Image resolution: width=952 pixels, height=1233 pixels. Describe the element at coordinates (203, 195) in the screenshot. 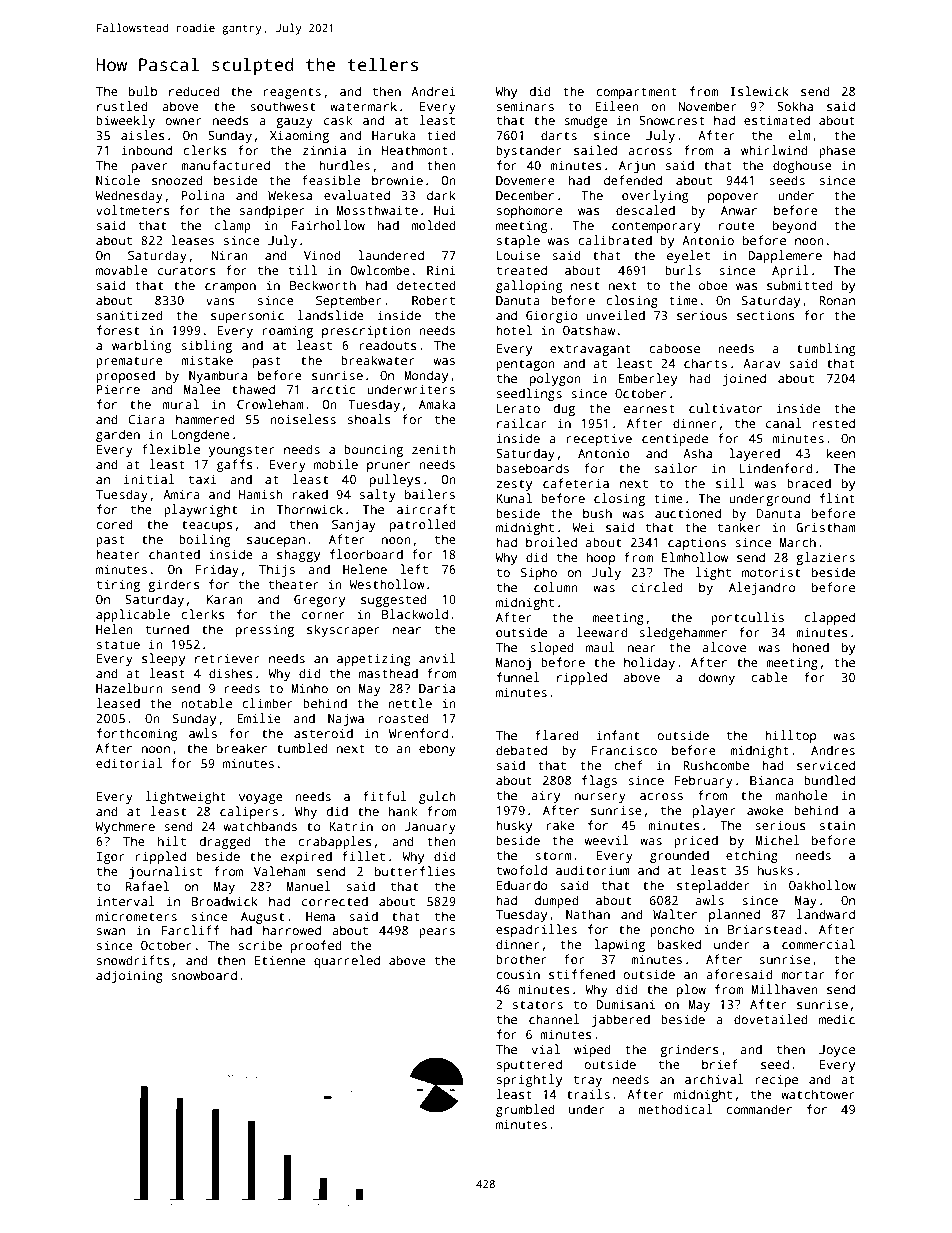

I see `Polina` at that location.
